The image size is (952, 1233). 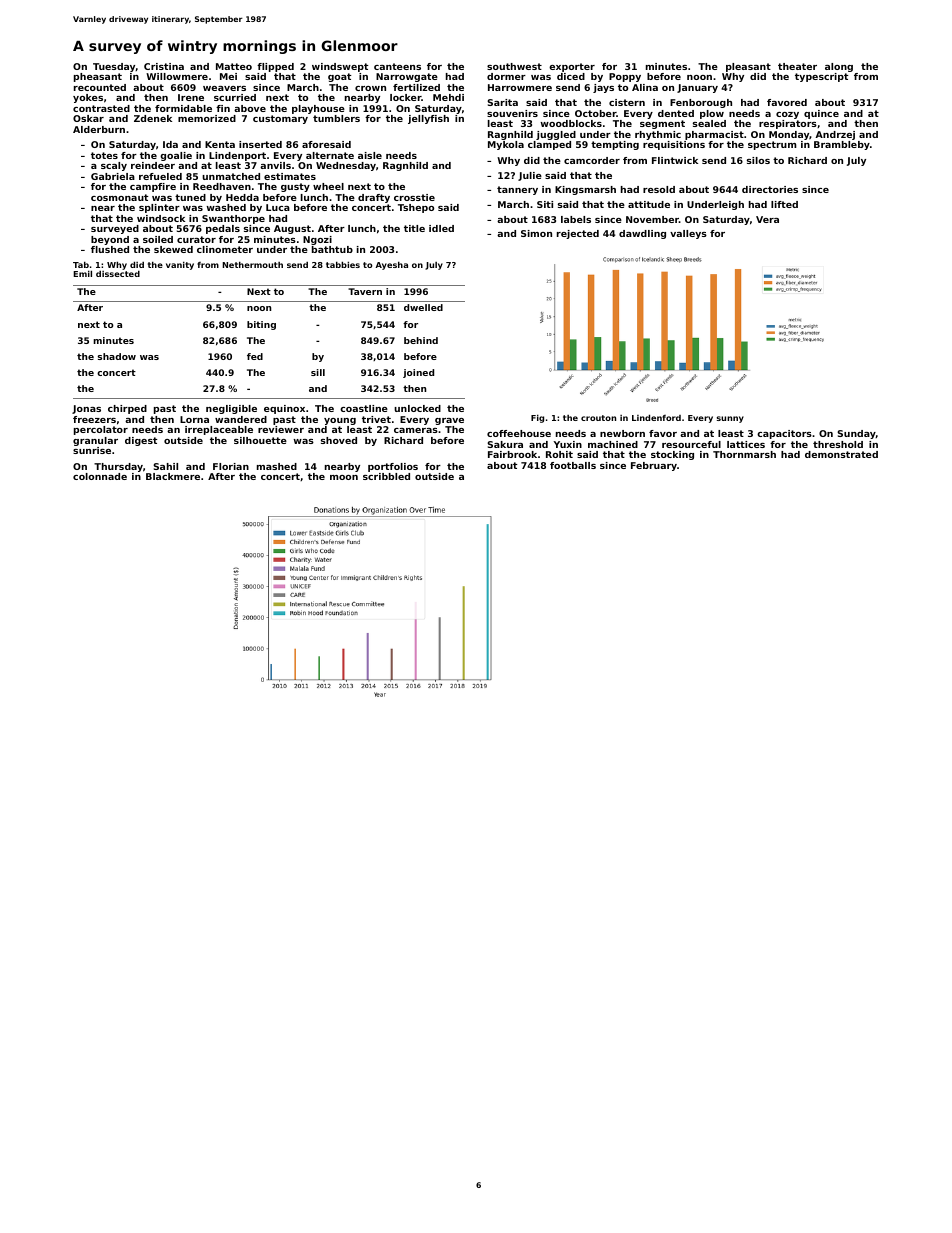 What do you see at coordinates (252, 264) in the screenshot?
I see `Nethermouth` at bounding box center [252, 264].
